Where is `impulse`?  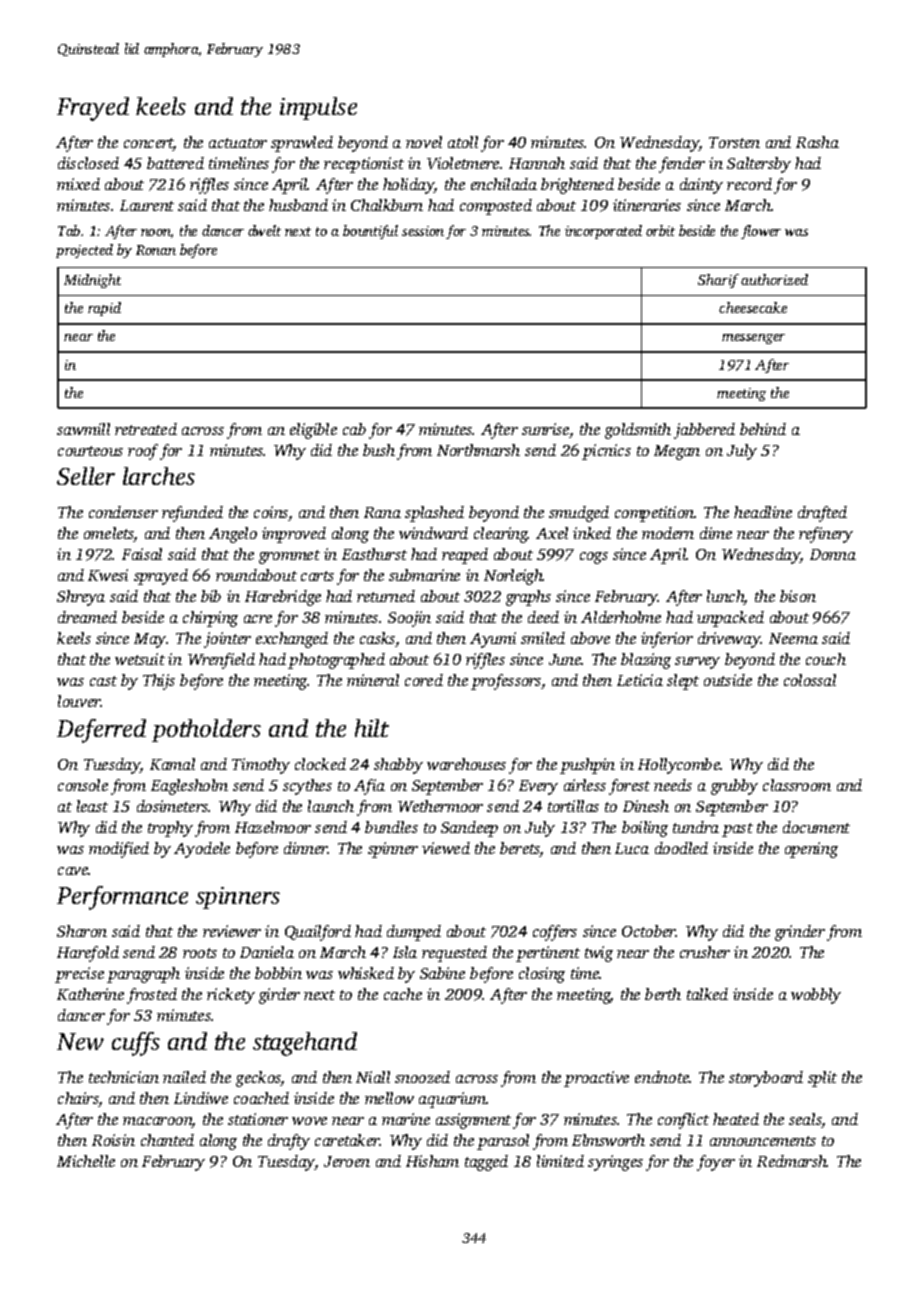 impulse is located at coordinates (318, 108).
